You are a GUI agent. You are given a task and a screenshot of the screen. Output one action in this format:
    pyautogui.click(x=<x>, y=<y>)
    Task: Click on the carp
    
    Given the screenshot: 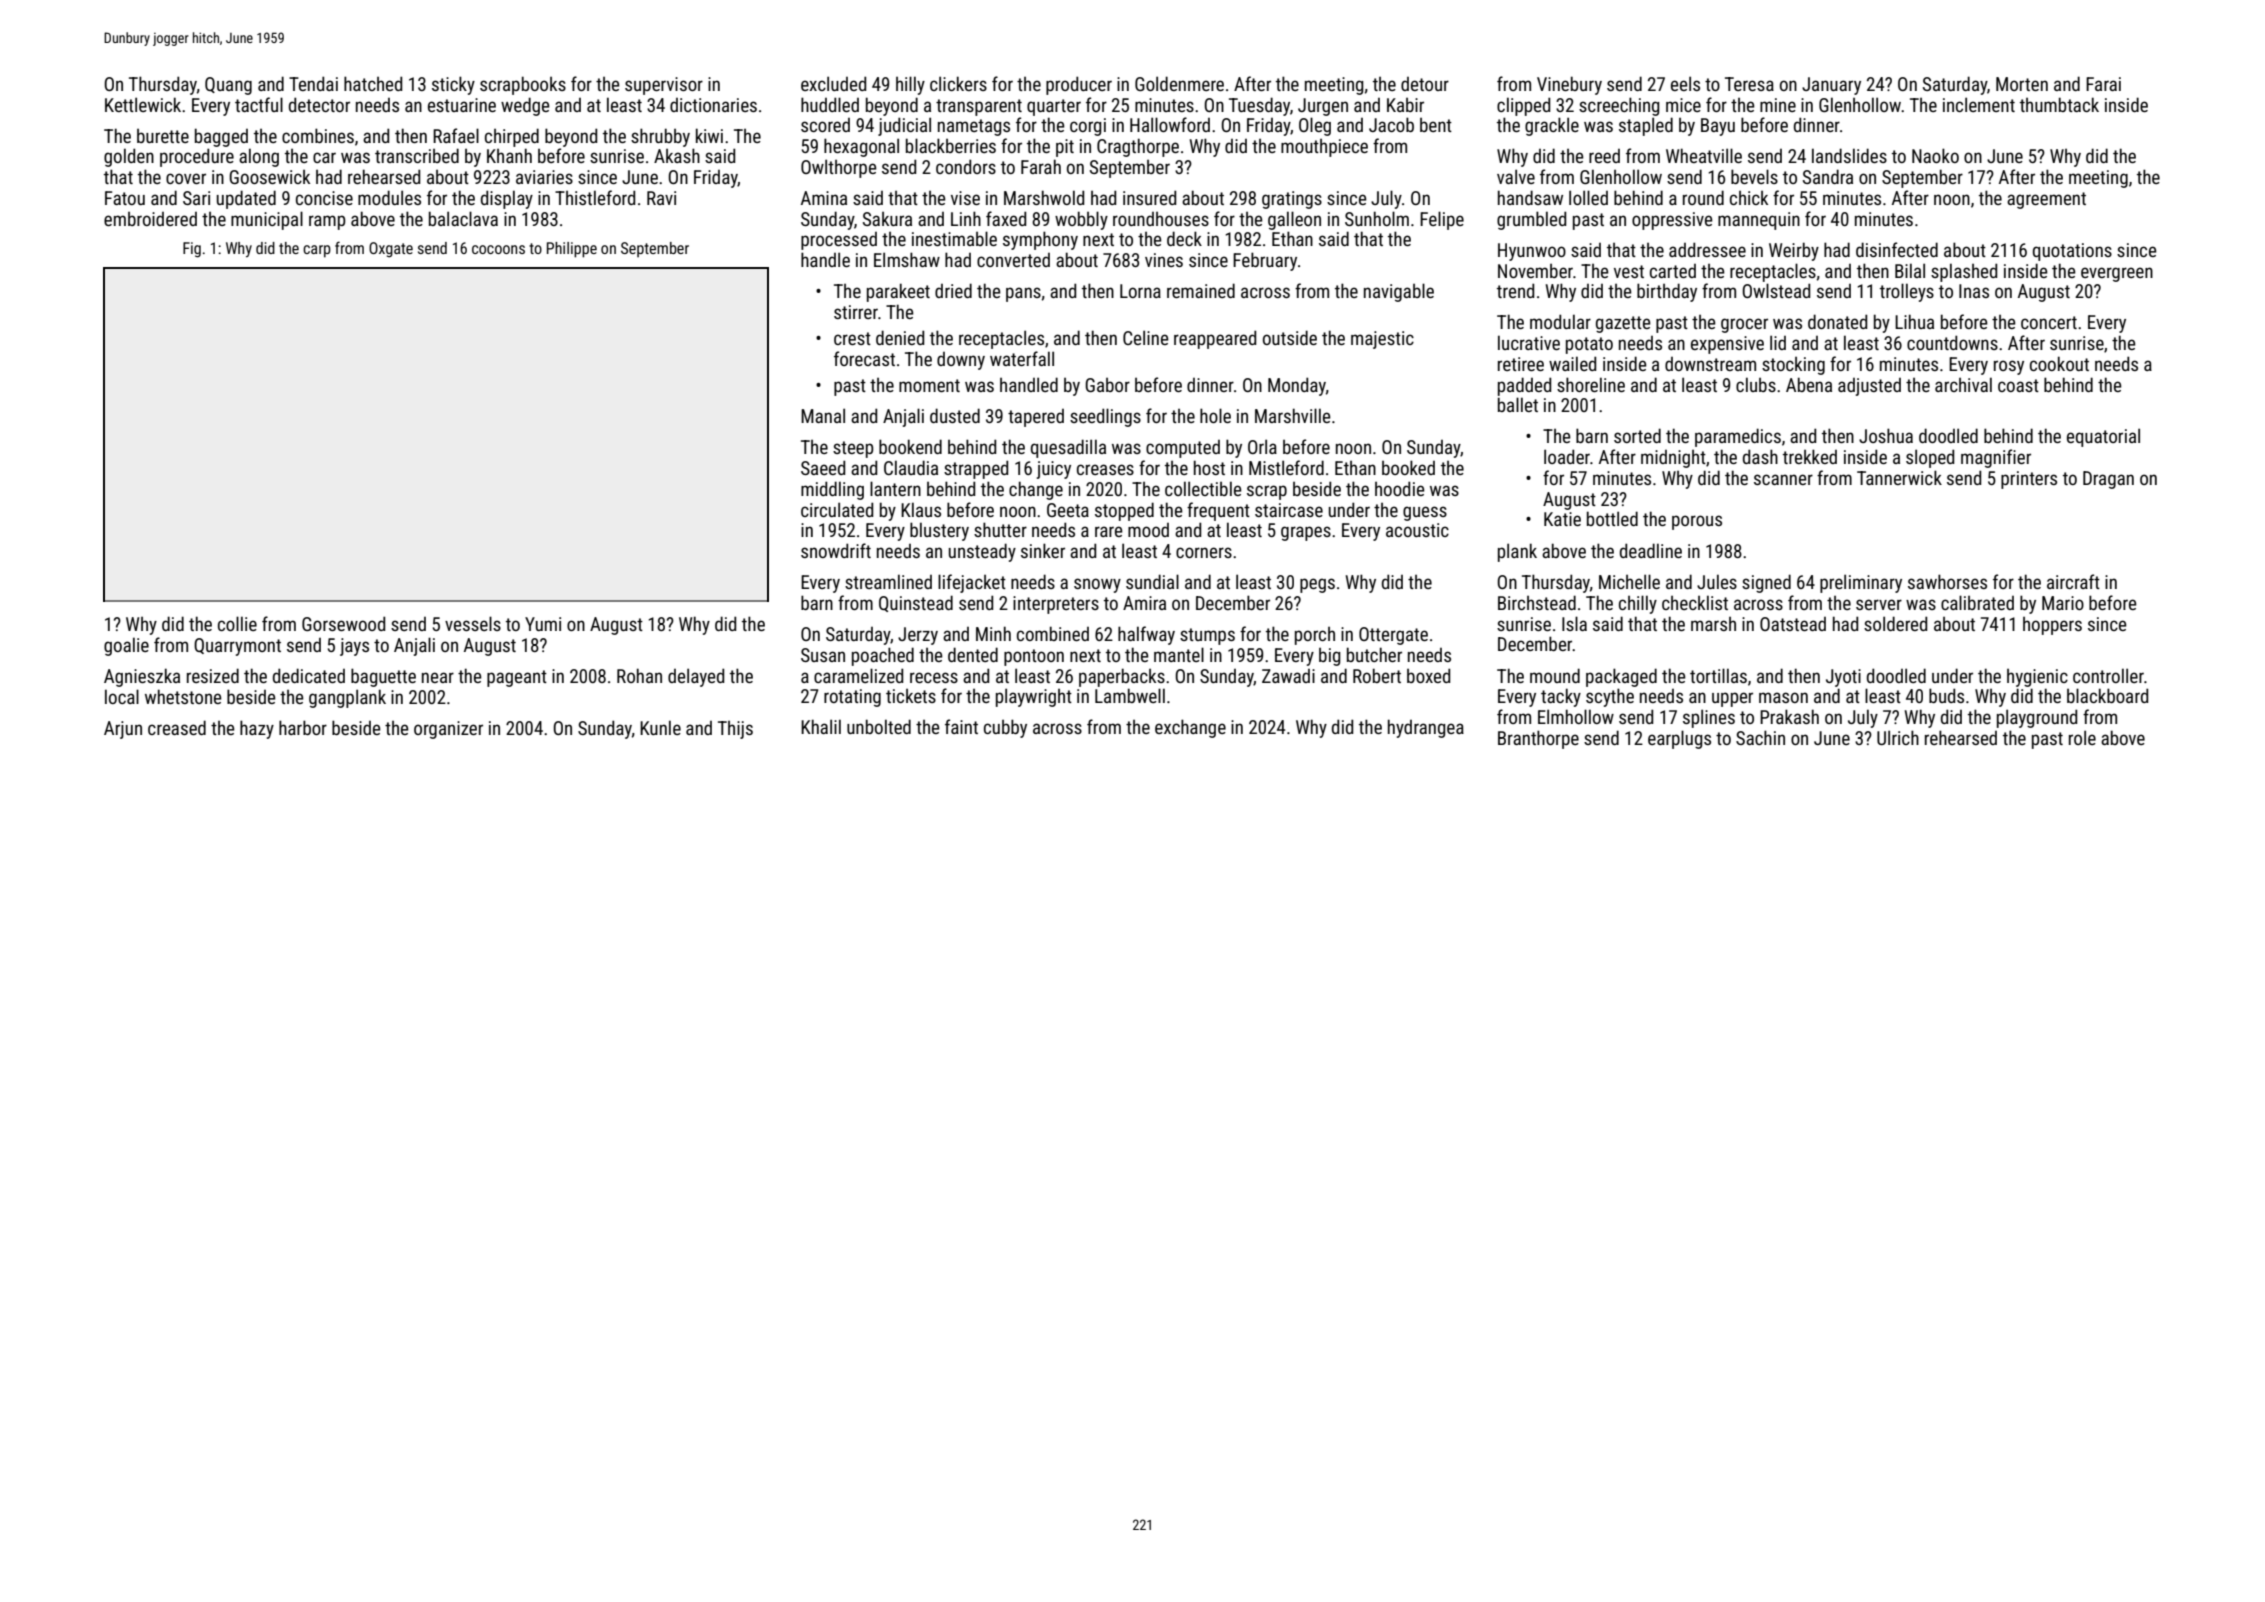 What is the action you would take?
    pyautogui.click(x=317, y=251)
